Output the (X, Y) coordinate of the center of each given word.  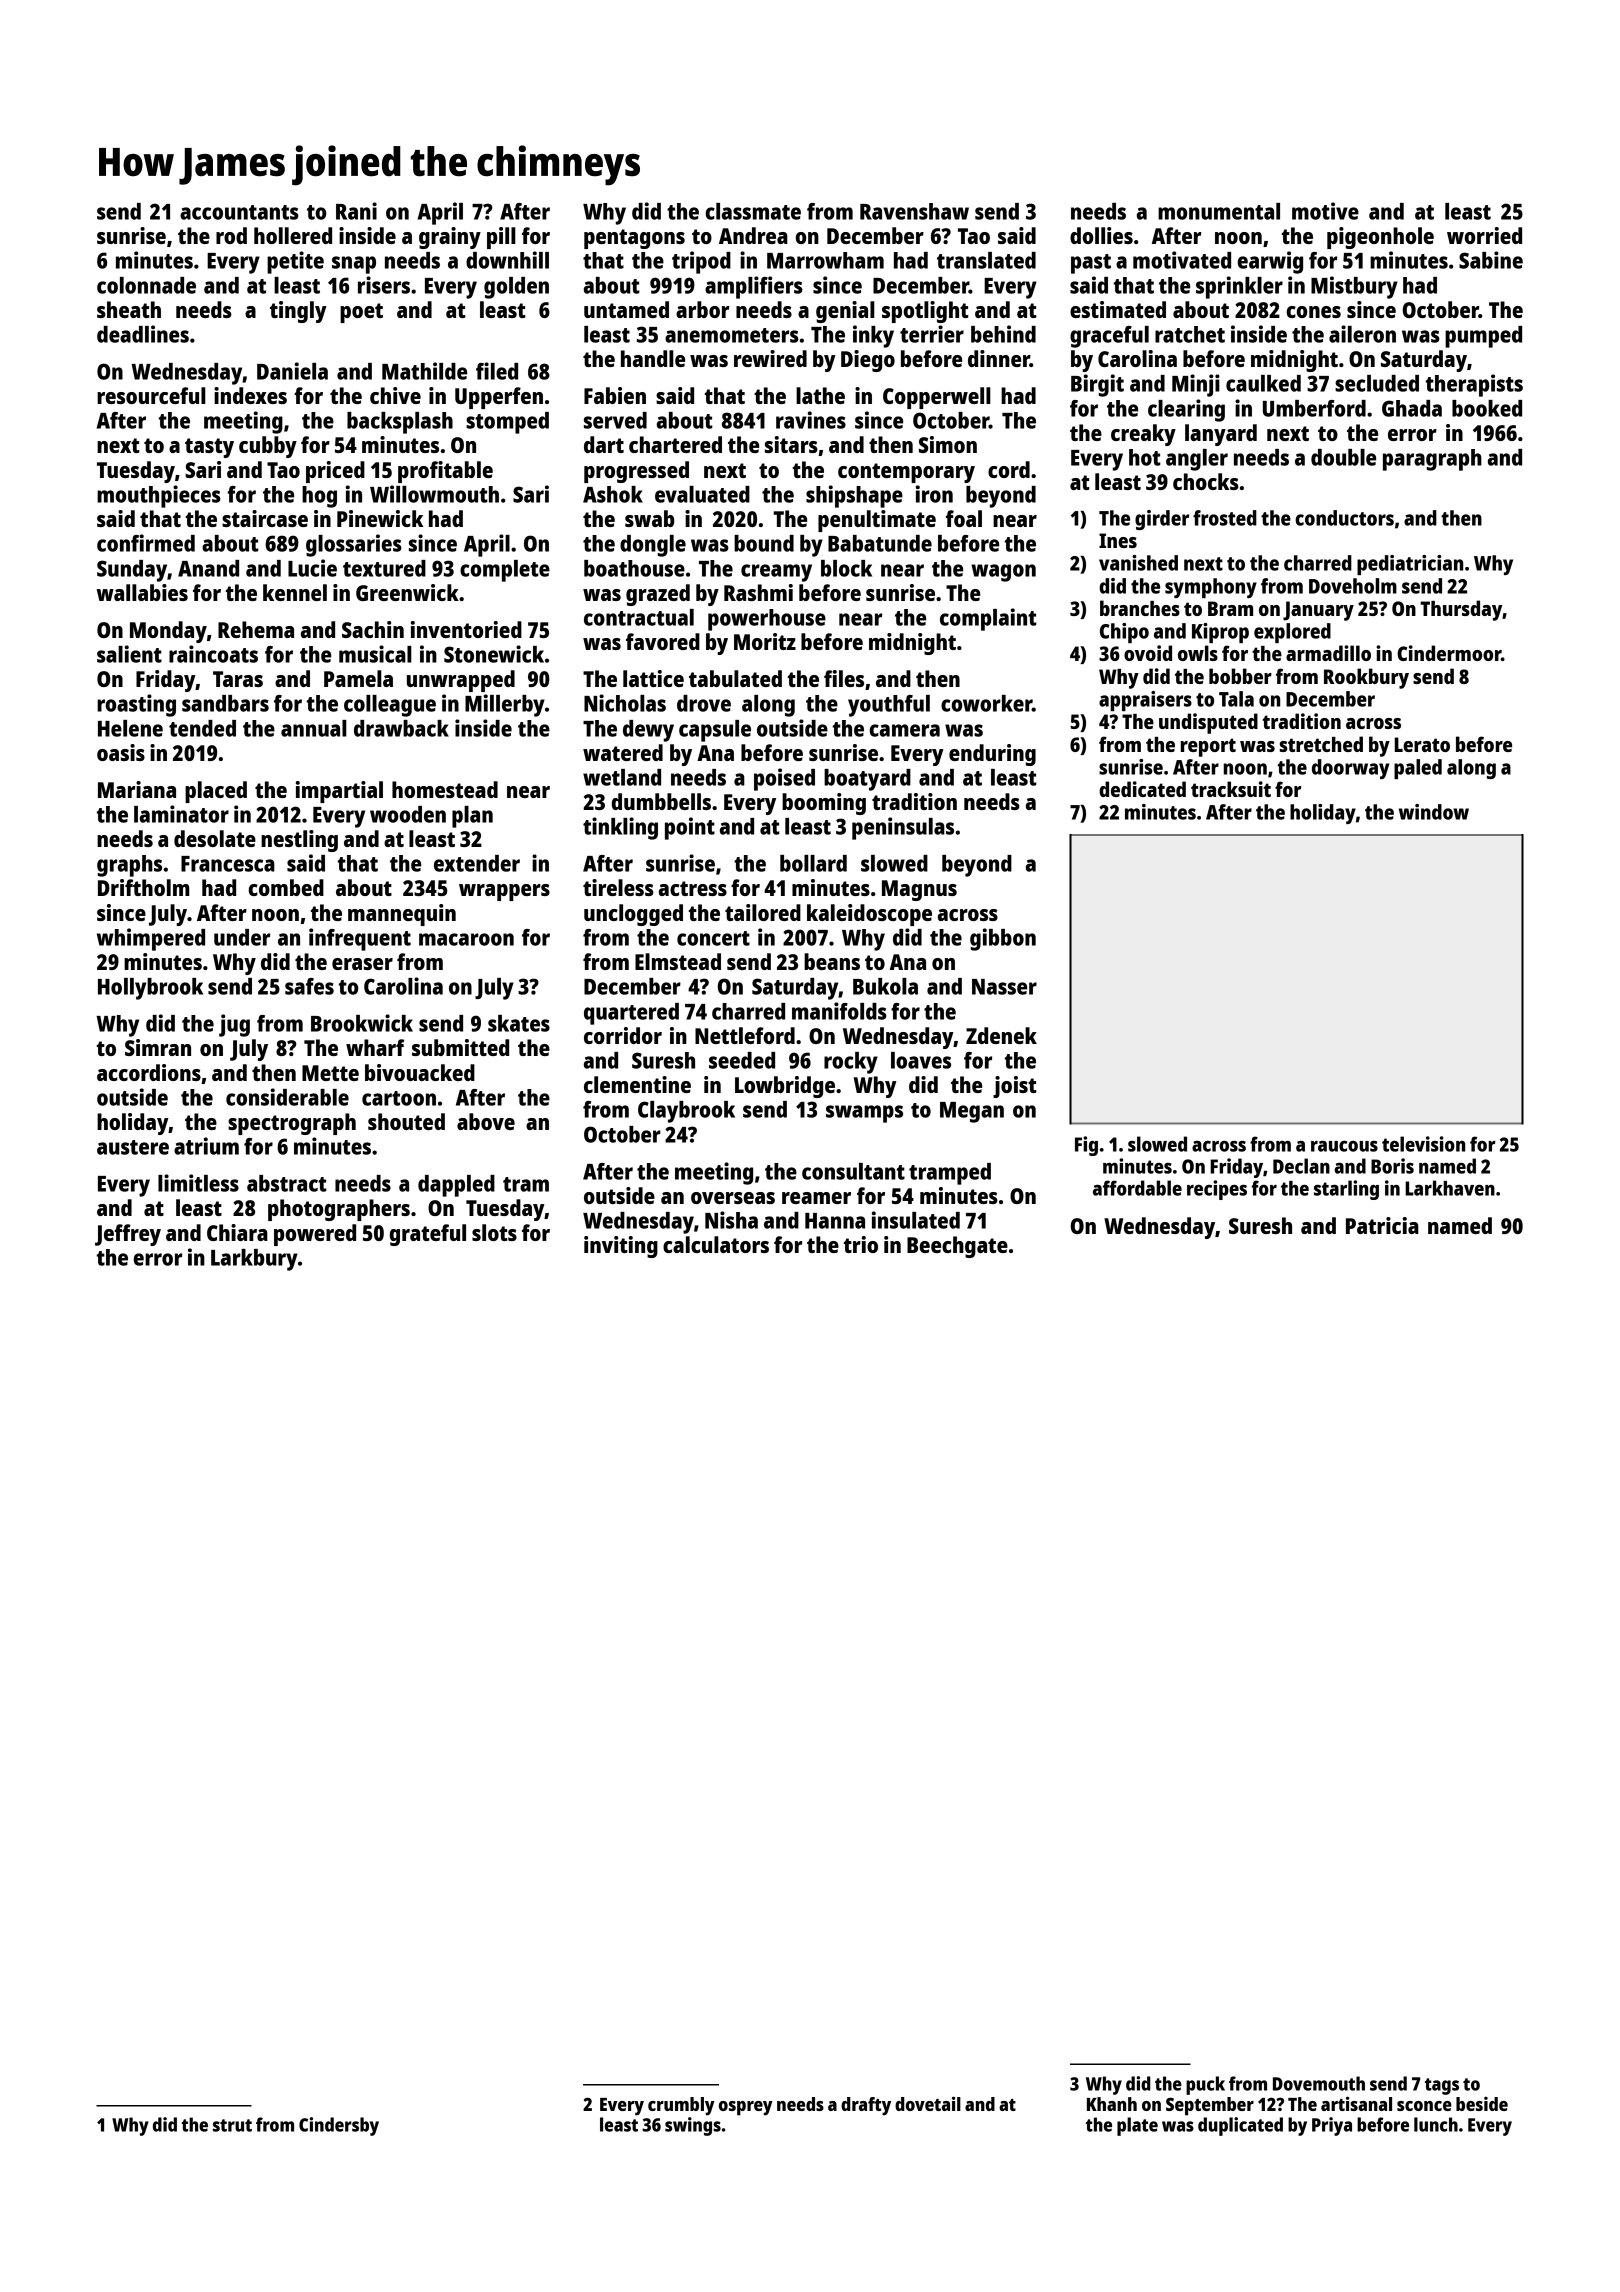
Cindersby (339, 2126)
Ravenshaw (914, 211)
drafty (866, 2106)
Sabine (1491, 260)
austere (133, 1147)
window (1434, 812)
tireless (618, 887)
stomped (507, 423)
